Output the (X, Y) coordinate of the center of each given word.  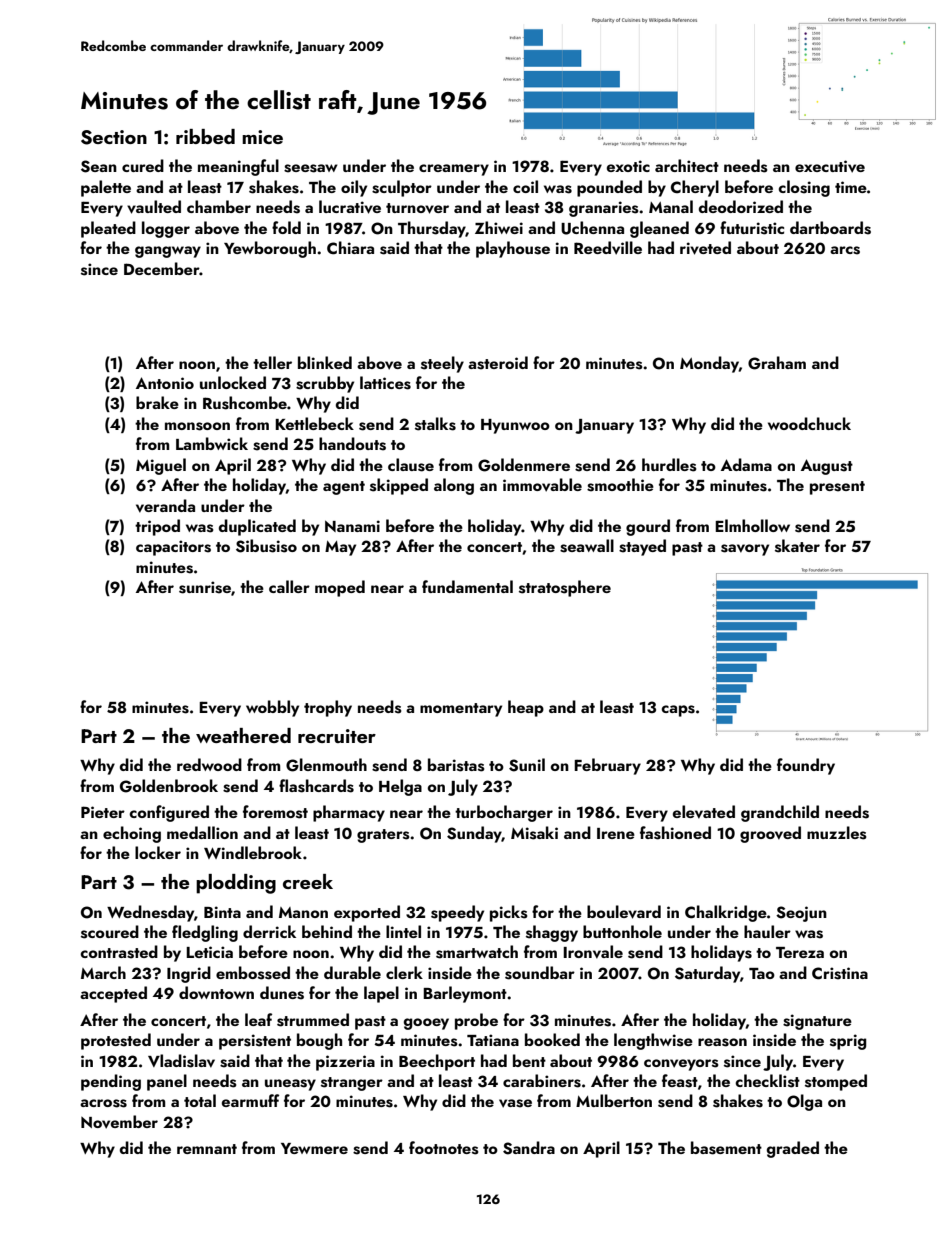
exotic (628, 166)
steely (442, 364)
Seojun (801, 914)
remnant (207, 1149)
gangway (168, 252)
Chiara (350, 248)
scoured (110, 932)
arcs (845, 250)
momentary (461, 710)
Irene (616, 833)
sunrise (205, 587)
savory (745, 550)
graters (383, 836)
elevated (704, 812)
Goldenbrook (169, 786)
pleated (108, 229)
